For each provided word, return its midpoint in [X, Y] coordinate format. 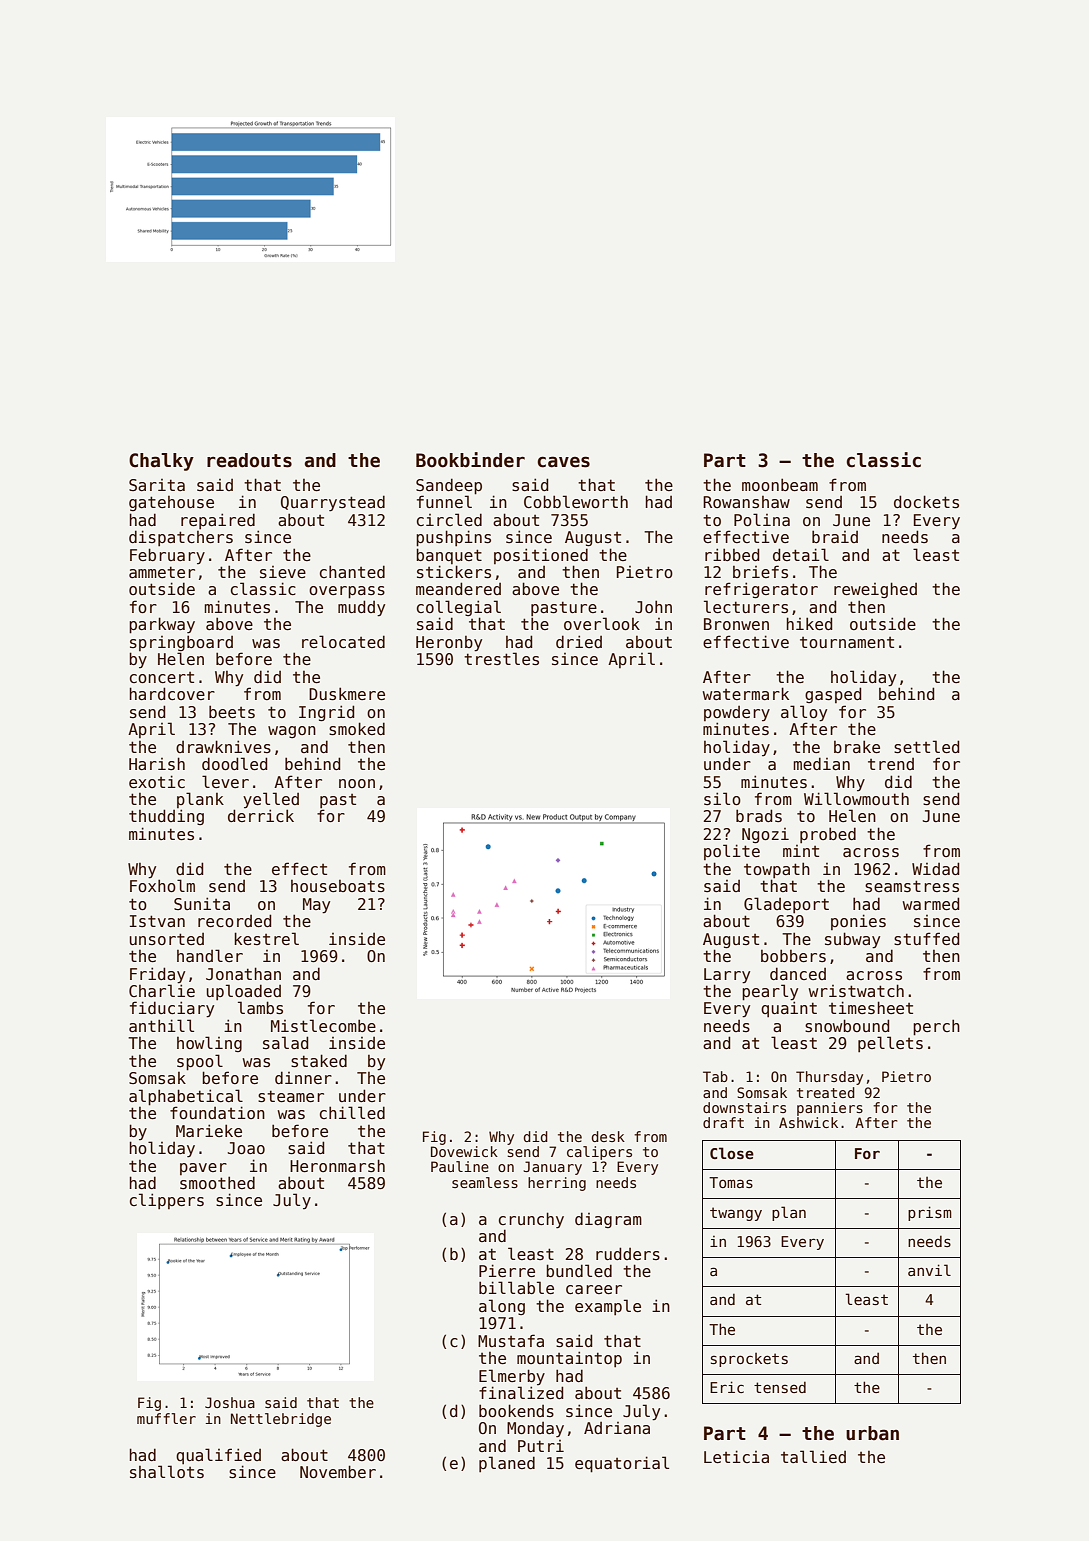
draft [723, 1122]
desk [608, 1136]
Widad [935, 868]
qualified [218, 1456]
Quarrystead [333, 503]
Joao [246, 1148]
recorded [234, 921]
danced [798, 973]
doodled [234, 764]
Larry [727, 976]
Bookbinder [470, 460]
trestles [501, 659]
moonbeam [780, 485]
